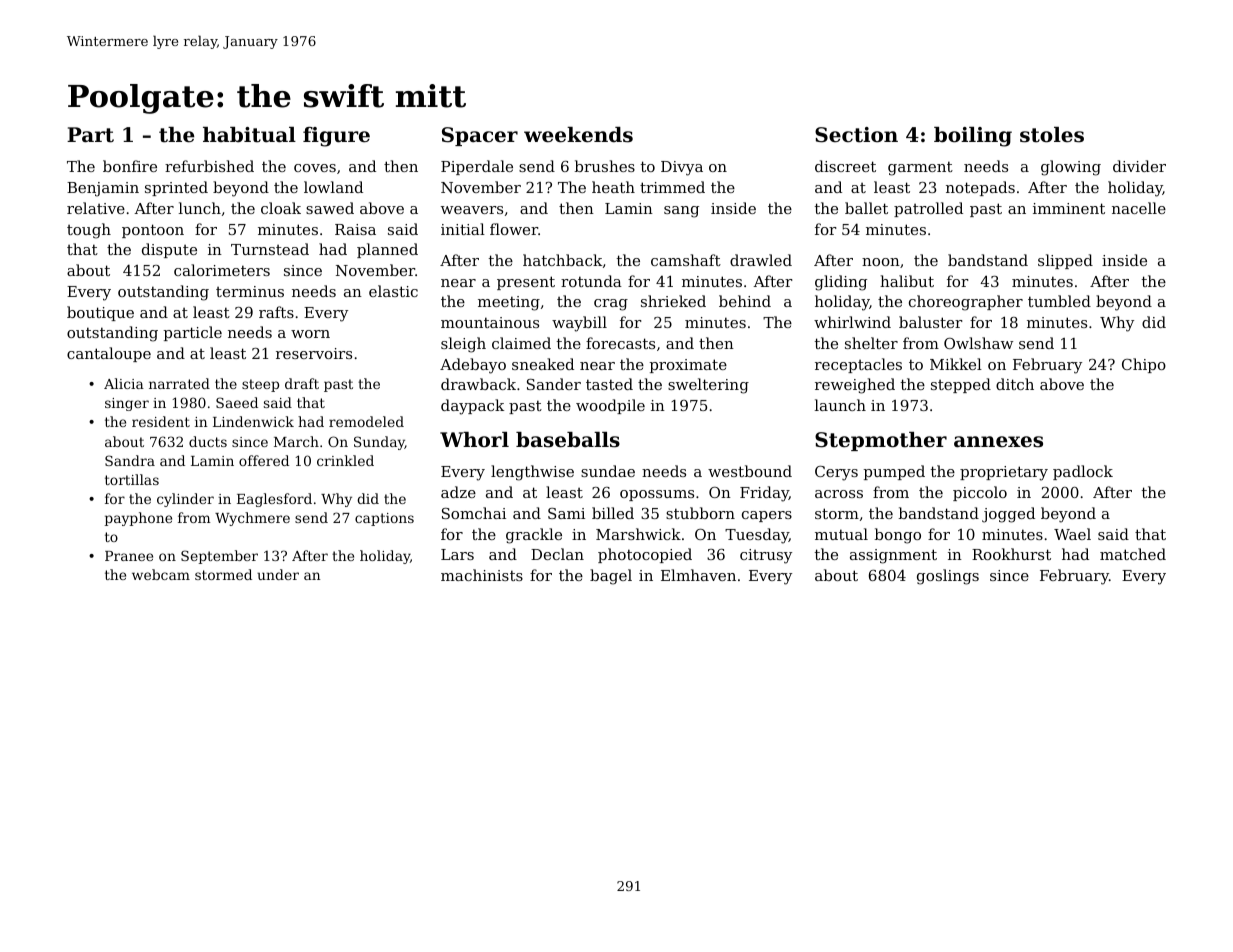 This page has height=952, width=1233. What do you see at coordinates (161, 574) in the page?
I see `webcam` at bounding box center [161, 574].
